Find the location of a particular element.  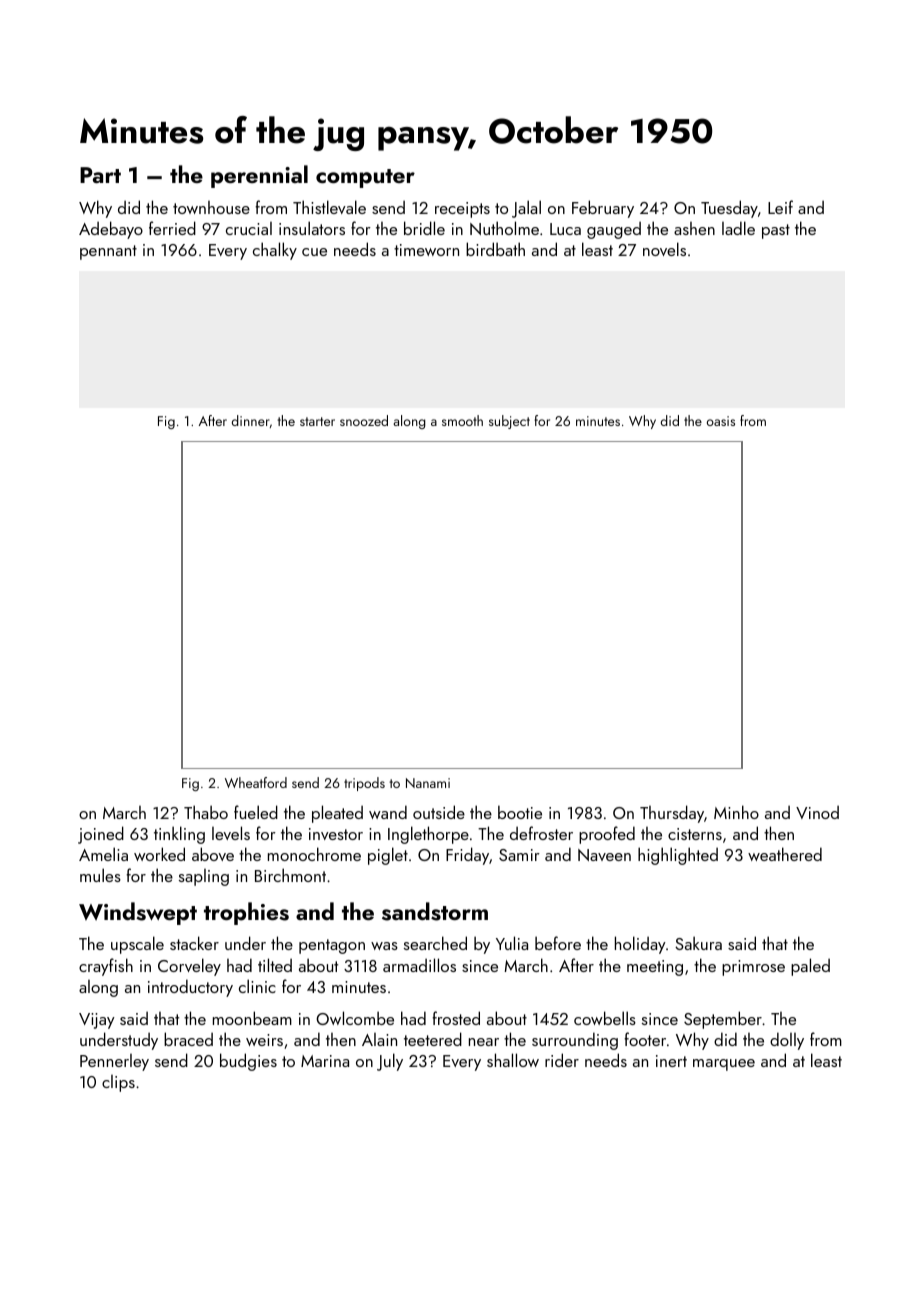

joined is located at coordinates (101, 835).
